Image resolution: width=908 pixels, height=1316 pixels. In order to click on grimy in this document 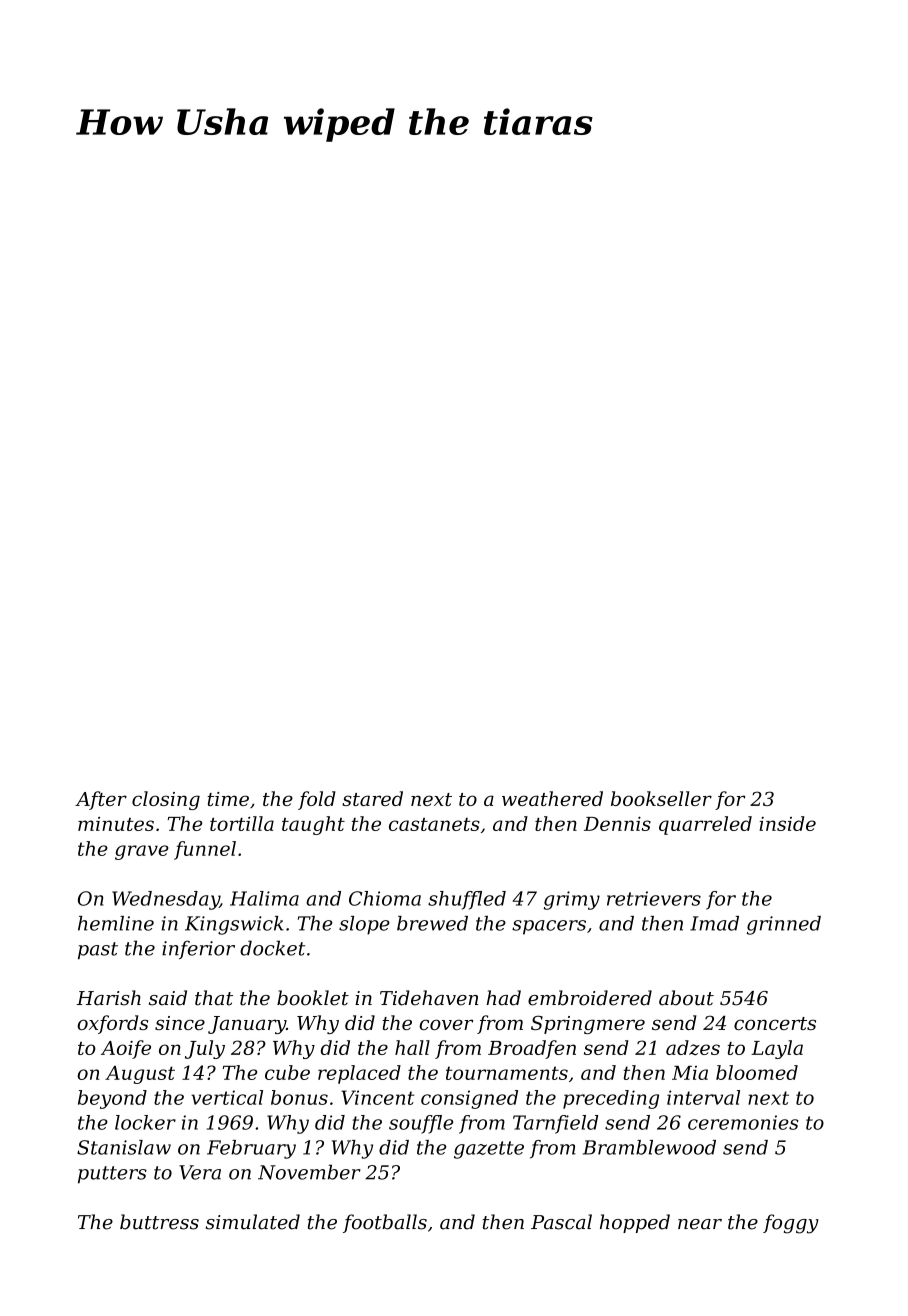, I will do `click(572, 900)`.
